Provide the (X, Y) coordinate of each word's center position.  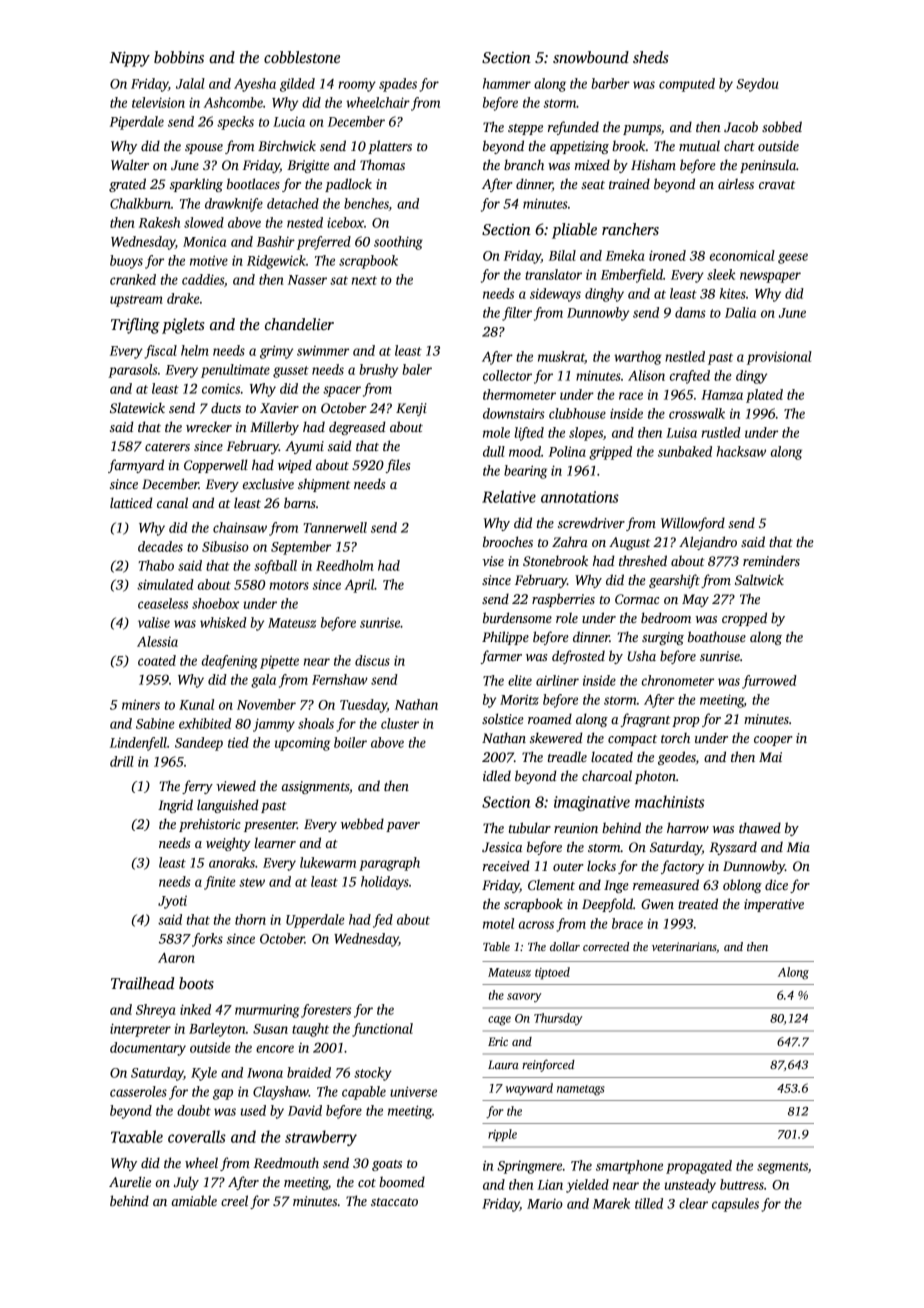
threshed (643, 560)
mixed (592, 164)
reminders (771, 560)
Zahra (570, 541)
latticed (131, 502)
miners (141, 704)
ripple (502, 1135)
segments (782, 1168)
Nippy (129, 59)
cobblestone (302, 57)
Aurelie (130, 1181)
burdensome (517, 617)
